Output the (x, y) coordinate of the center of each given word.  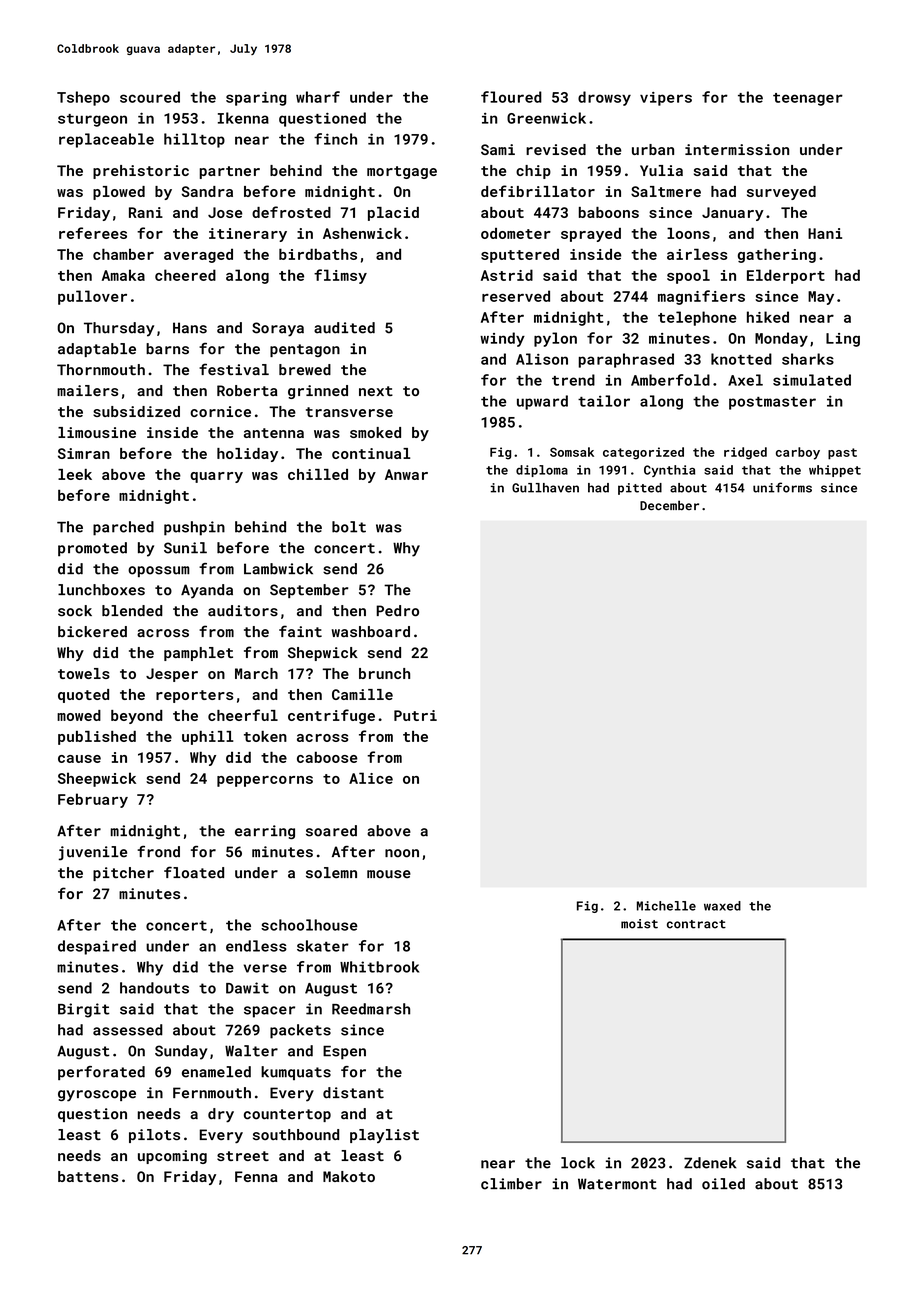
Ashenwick (362, 233)
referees (93, 233)
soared (331, 831)
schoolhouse (309, 925)
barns (167, 349)
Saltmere (666, 191)
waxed (722, 906)
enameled (216, 1072)
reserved (516, 296)
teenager (808, 99)
